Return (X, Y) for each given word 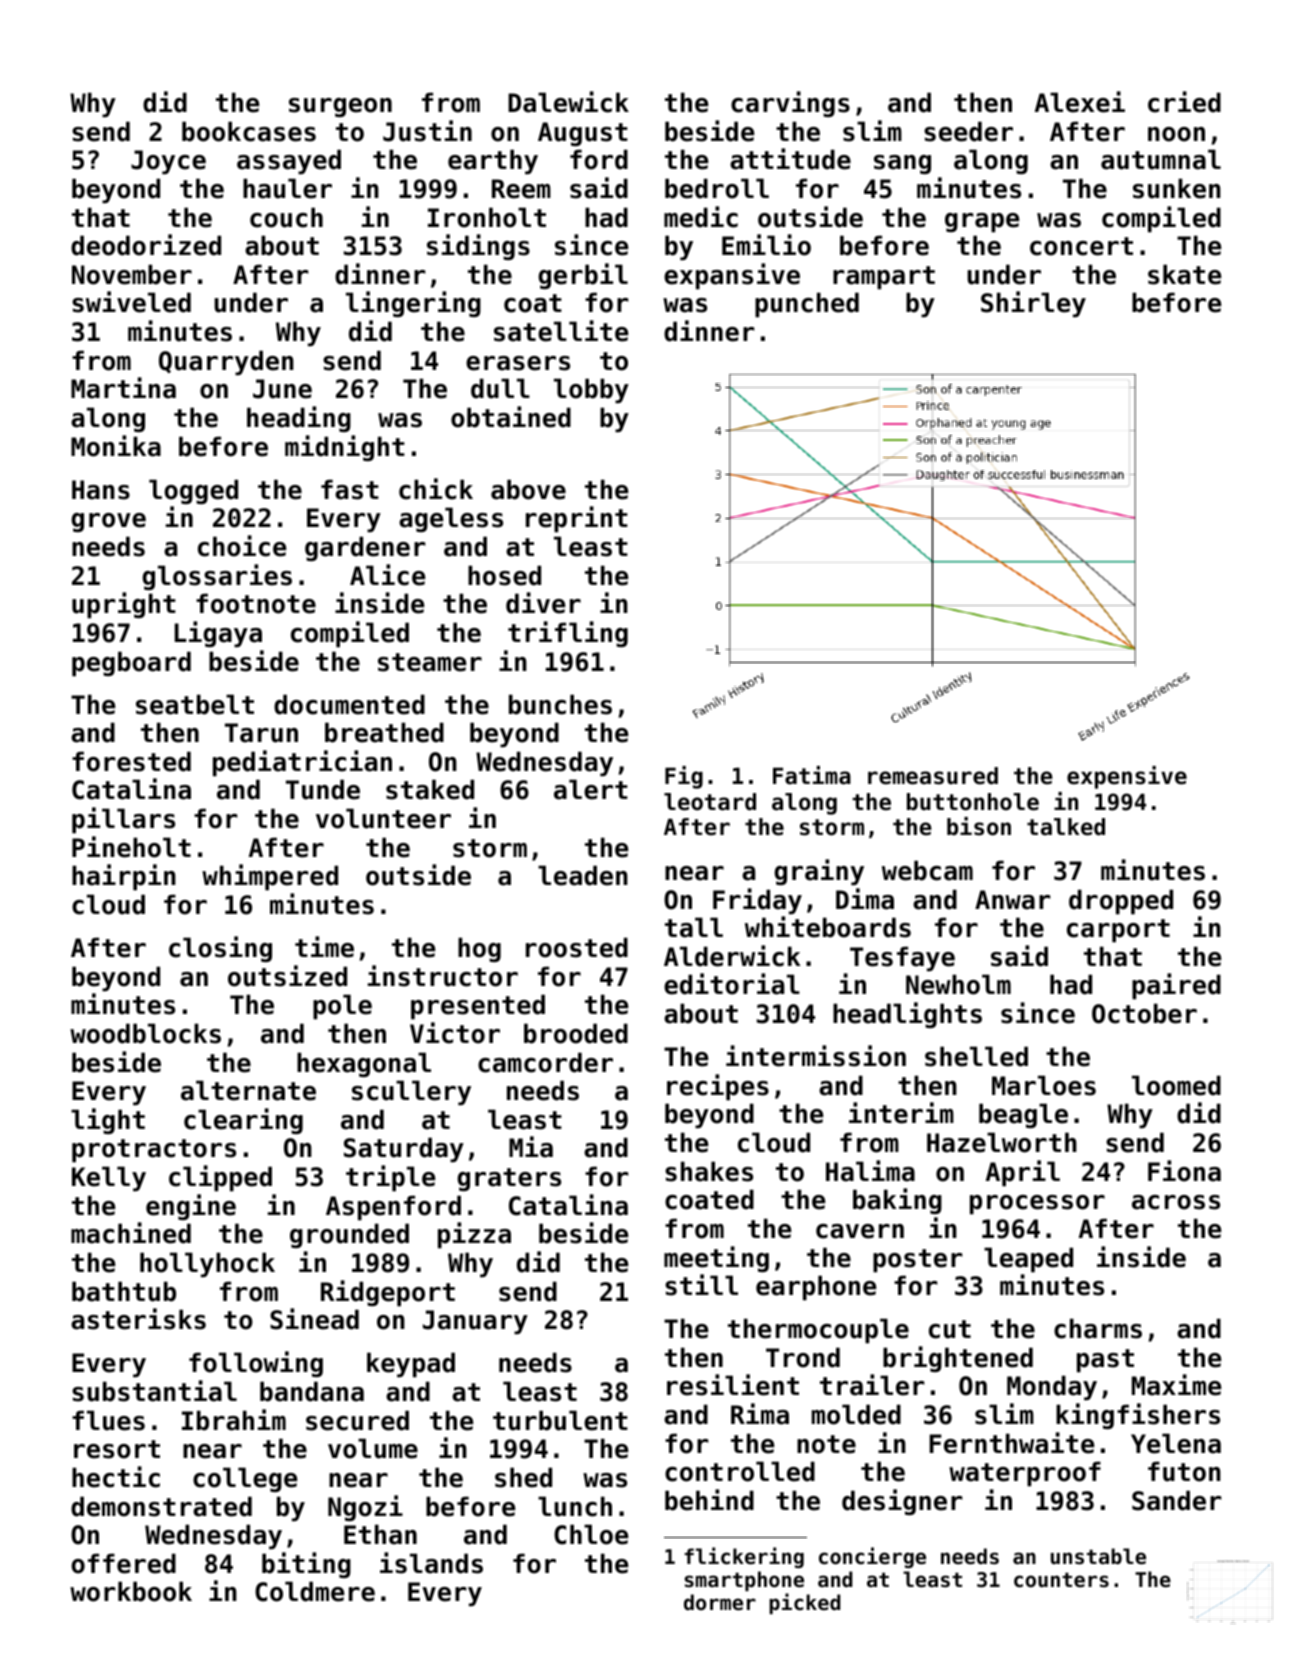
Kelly (109, 1179)
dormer (720, 1602)
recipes (718, 1087)
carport (1118, 931)
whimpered (270, 877)
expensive (1127, 777)
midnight (345, 448)
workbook (131, 1591)
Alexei (1080, 102)
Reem (521, 189)
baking (897, 1201)
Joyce (168, 162)
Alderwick (732, 956)
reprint (577, 519)
